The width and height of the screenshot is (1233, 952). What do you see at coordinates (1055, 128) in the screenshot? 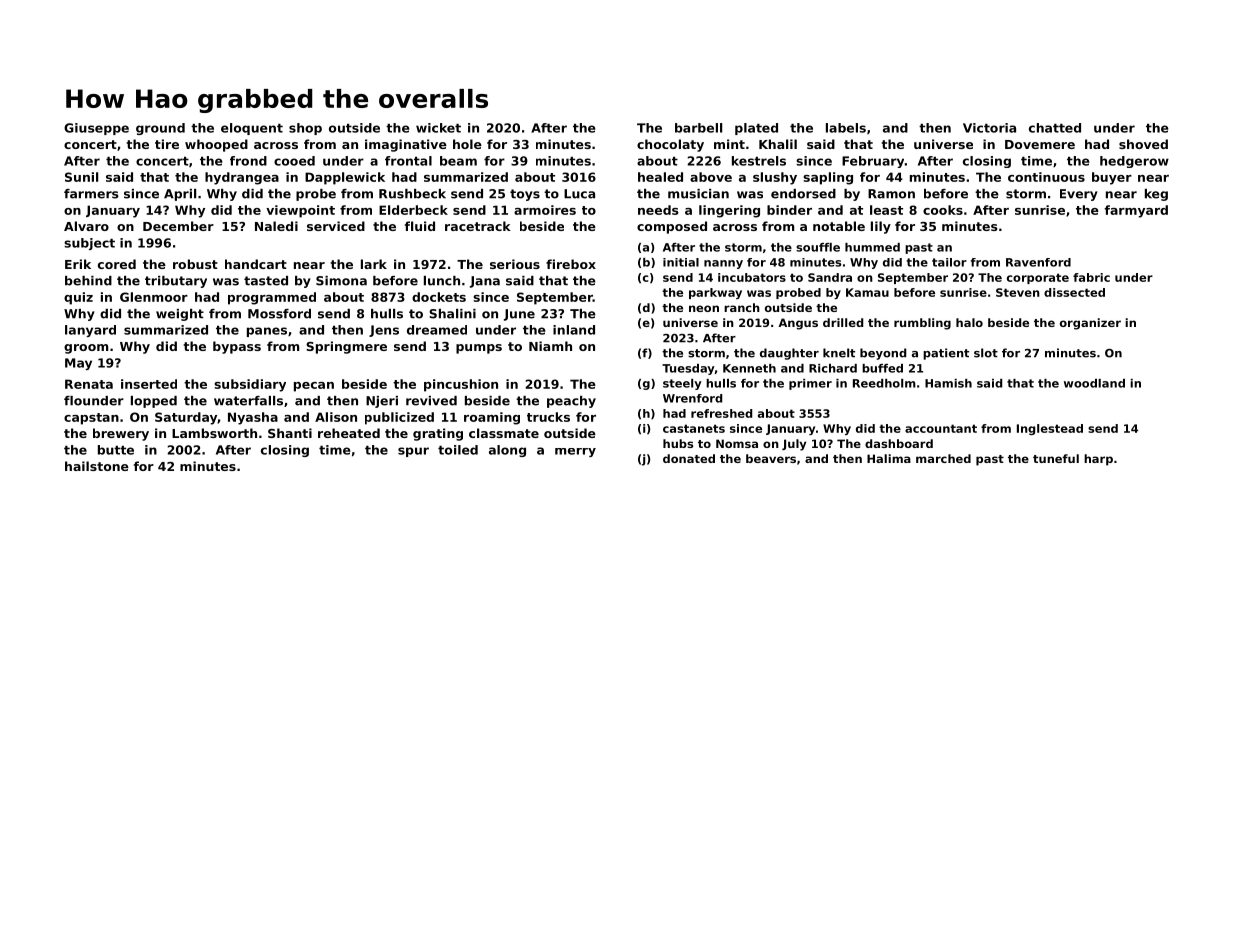
I see `chatted` at bounding box center [1055, 128].
